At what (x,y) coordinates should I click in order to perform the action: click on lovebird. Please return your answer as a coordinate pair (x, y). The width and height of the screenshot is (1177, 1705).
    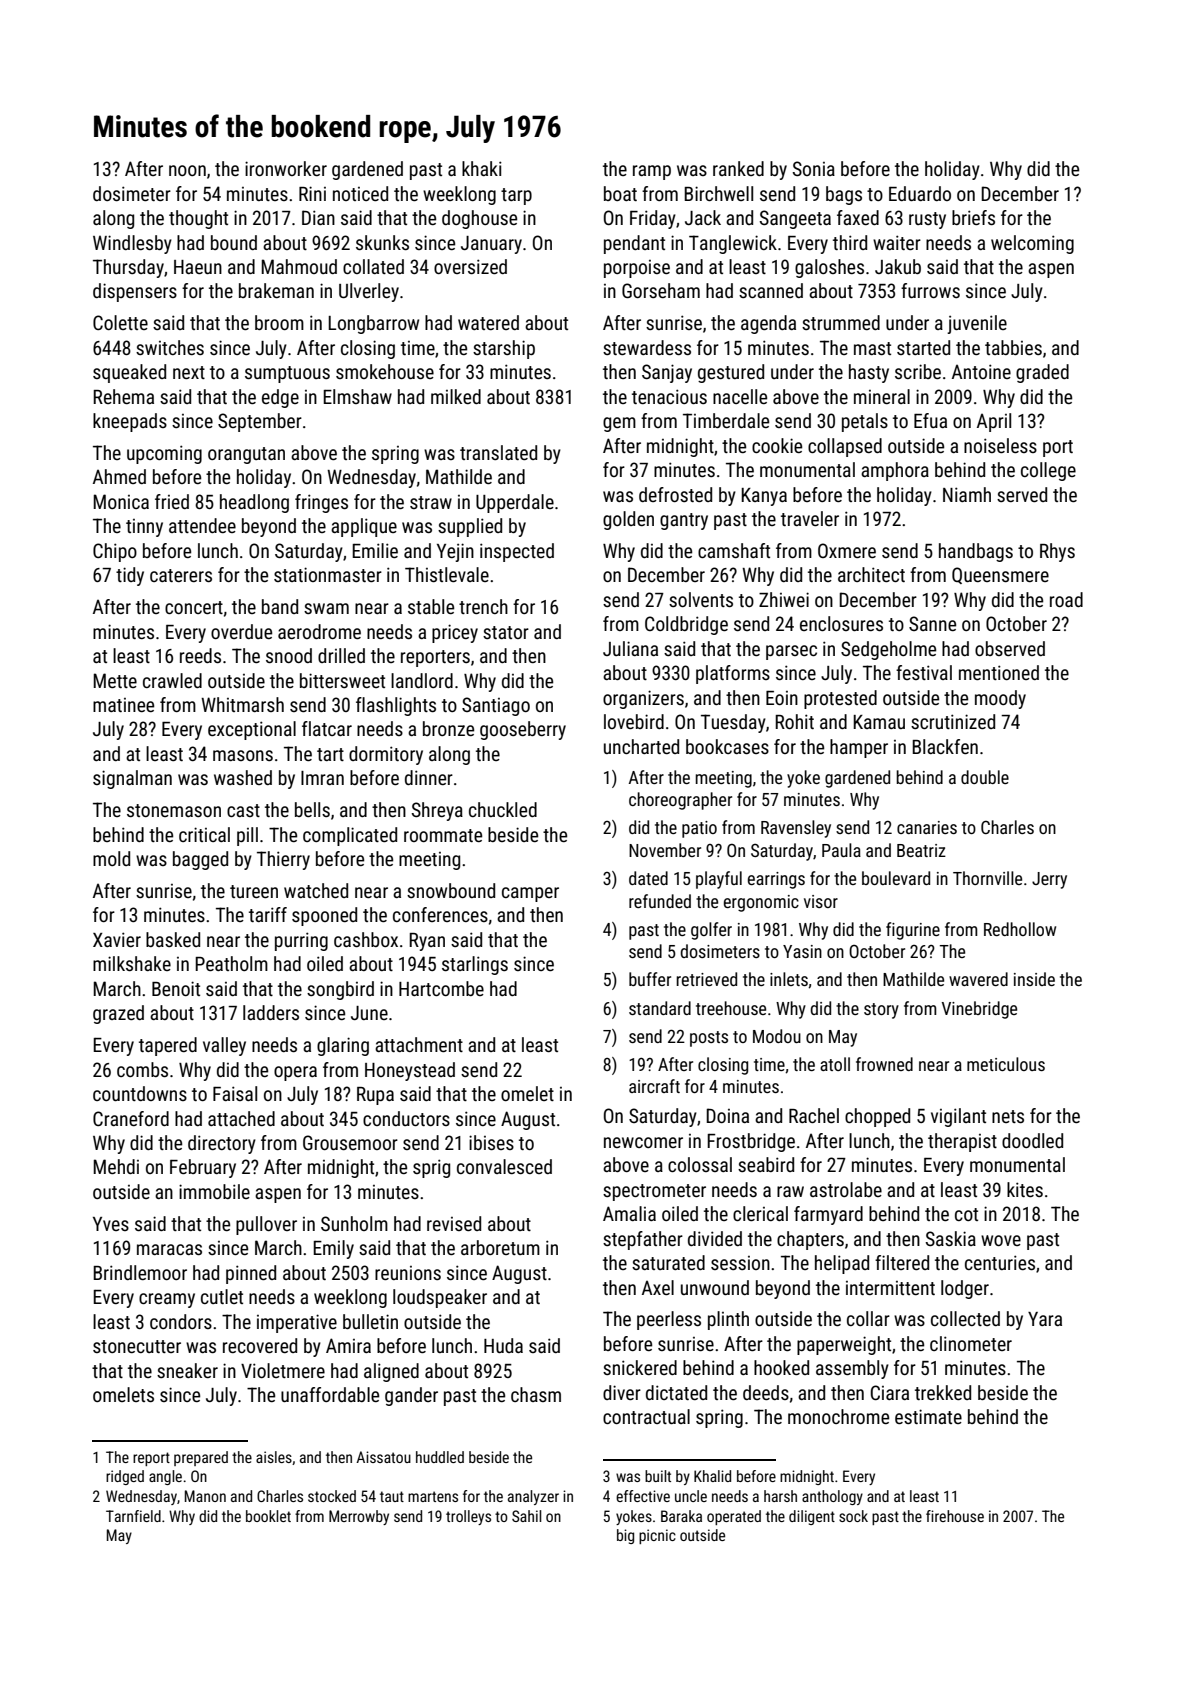
    Looking at the image, I should click on (634, 721).
